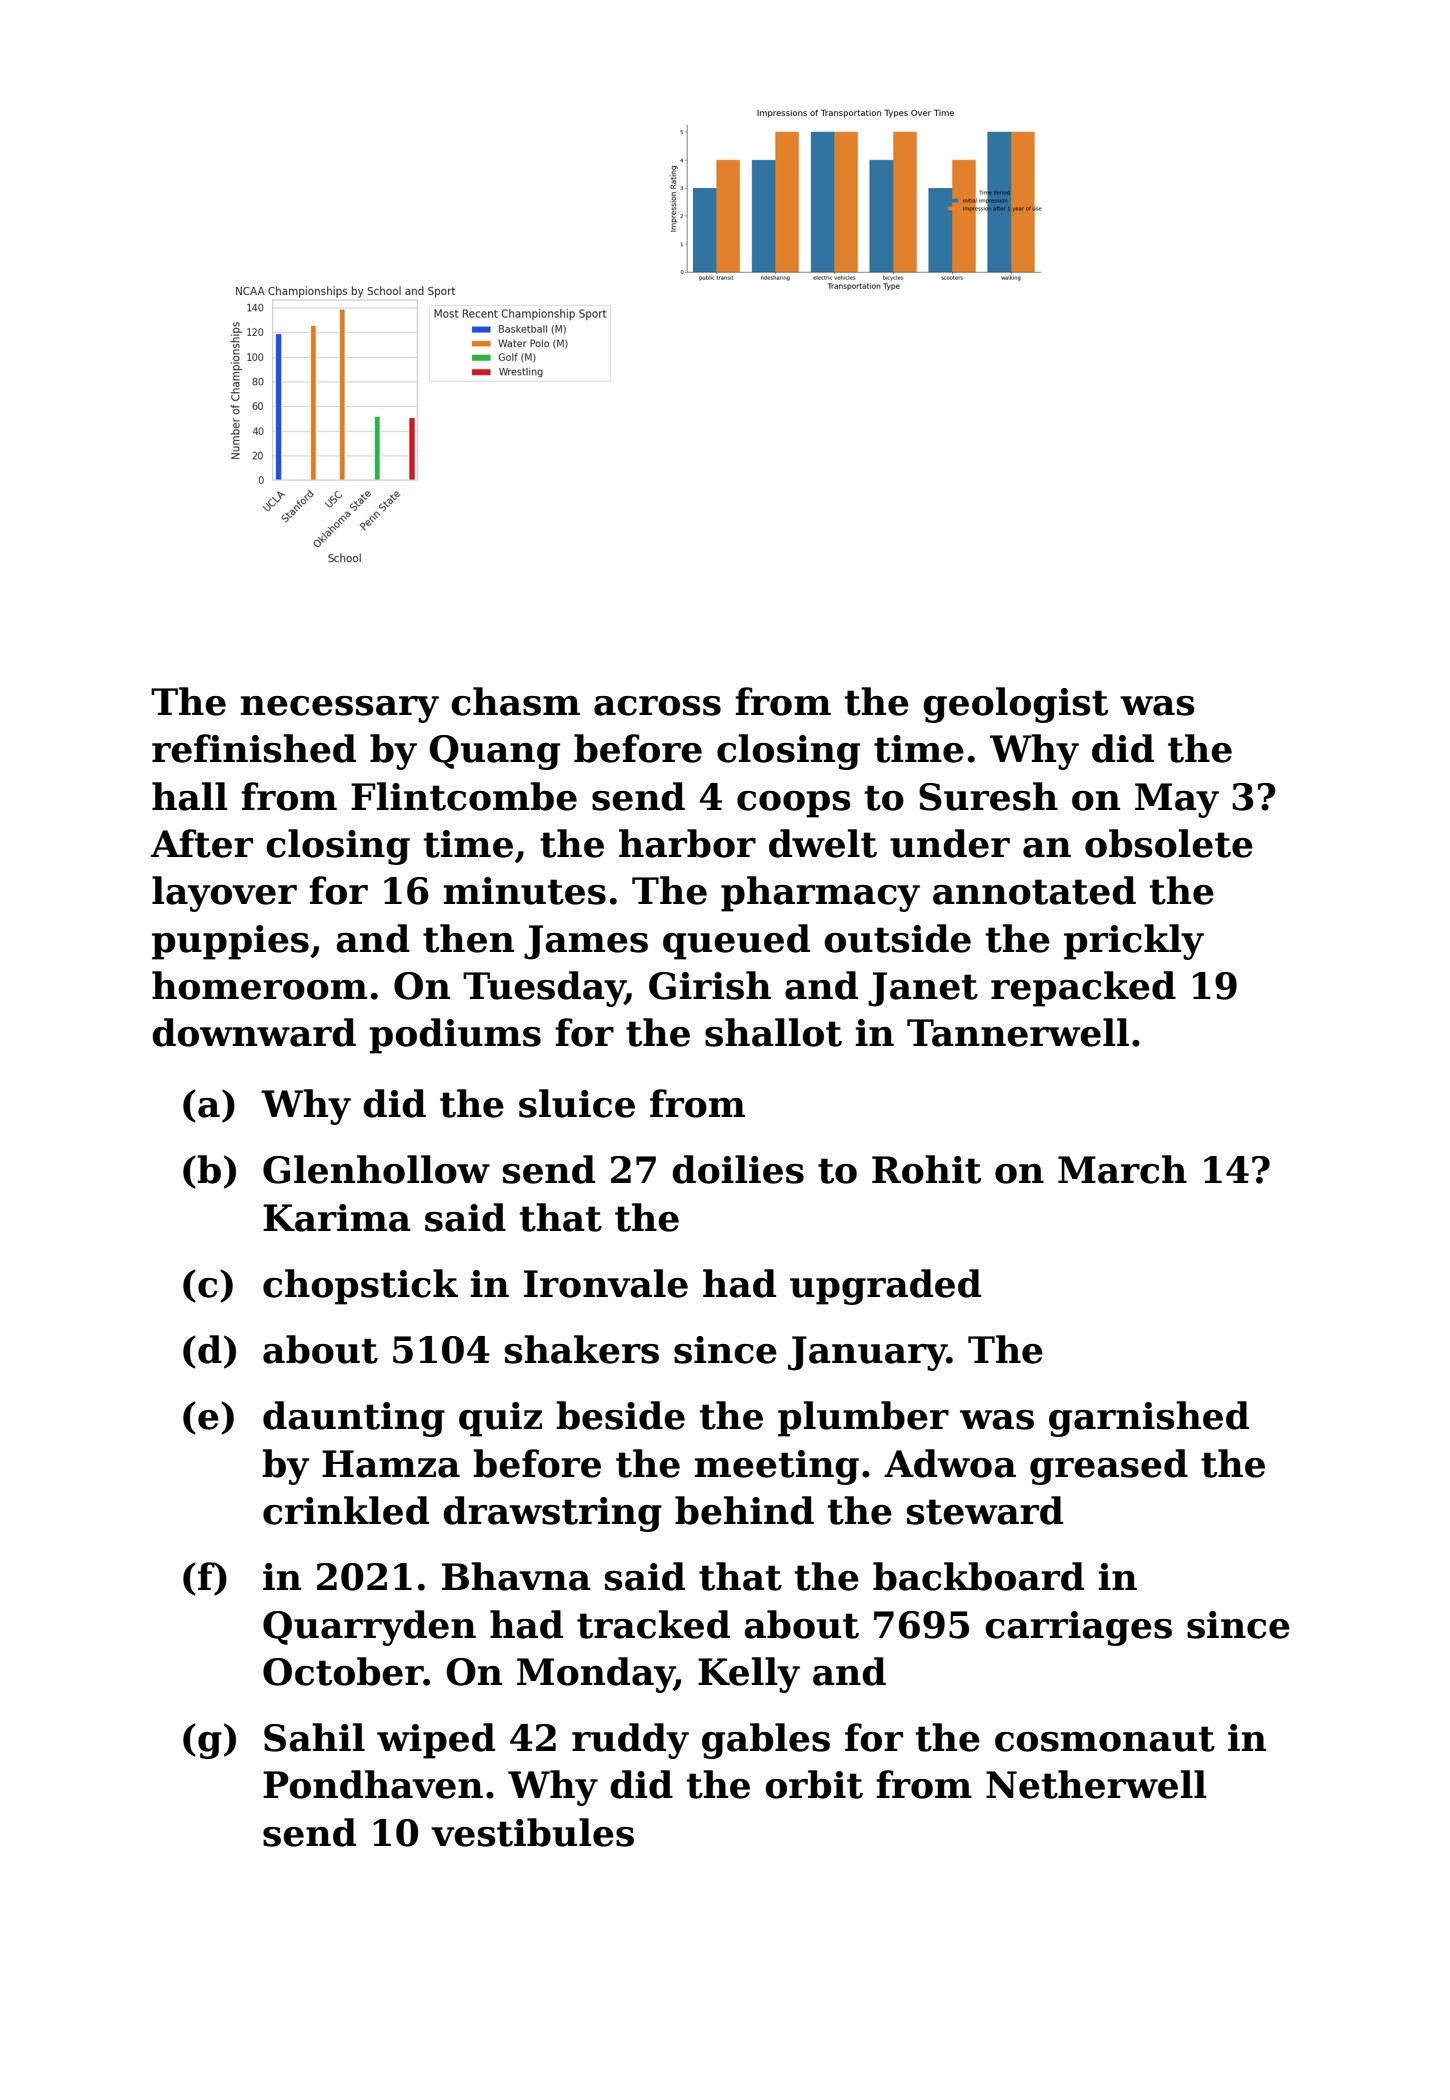  Describe the element at coordinates (1109, 1467) in the screenshot. I see `greased` at that location.
